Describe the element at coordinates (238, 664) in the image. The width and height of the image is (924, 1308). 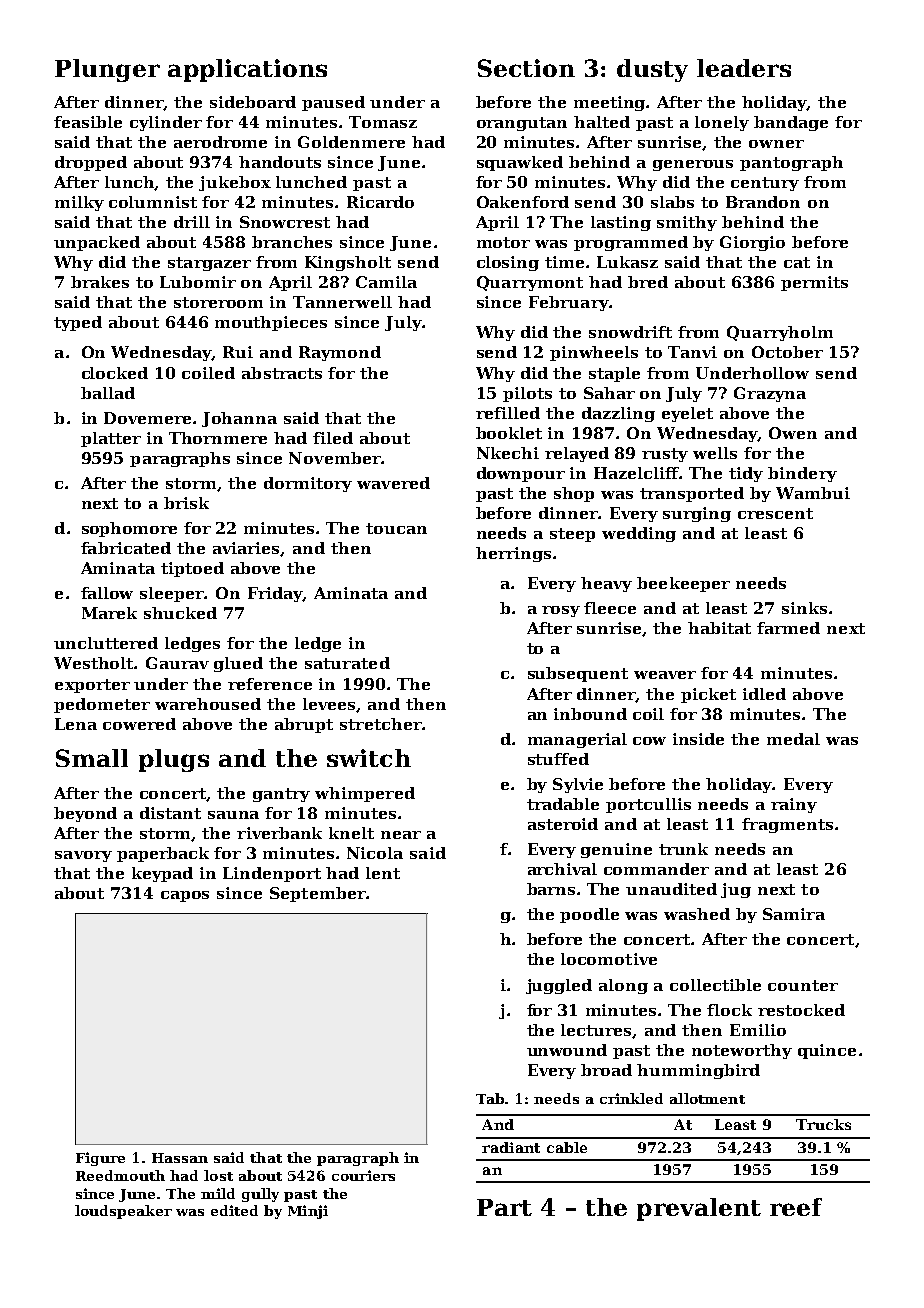
I see `glued` at that location.
